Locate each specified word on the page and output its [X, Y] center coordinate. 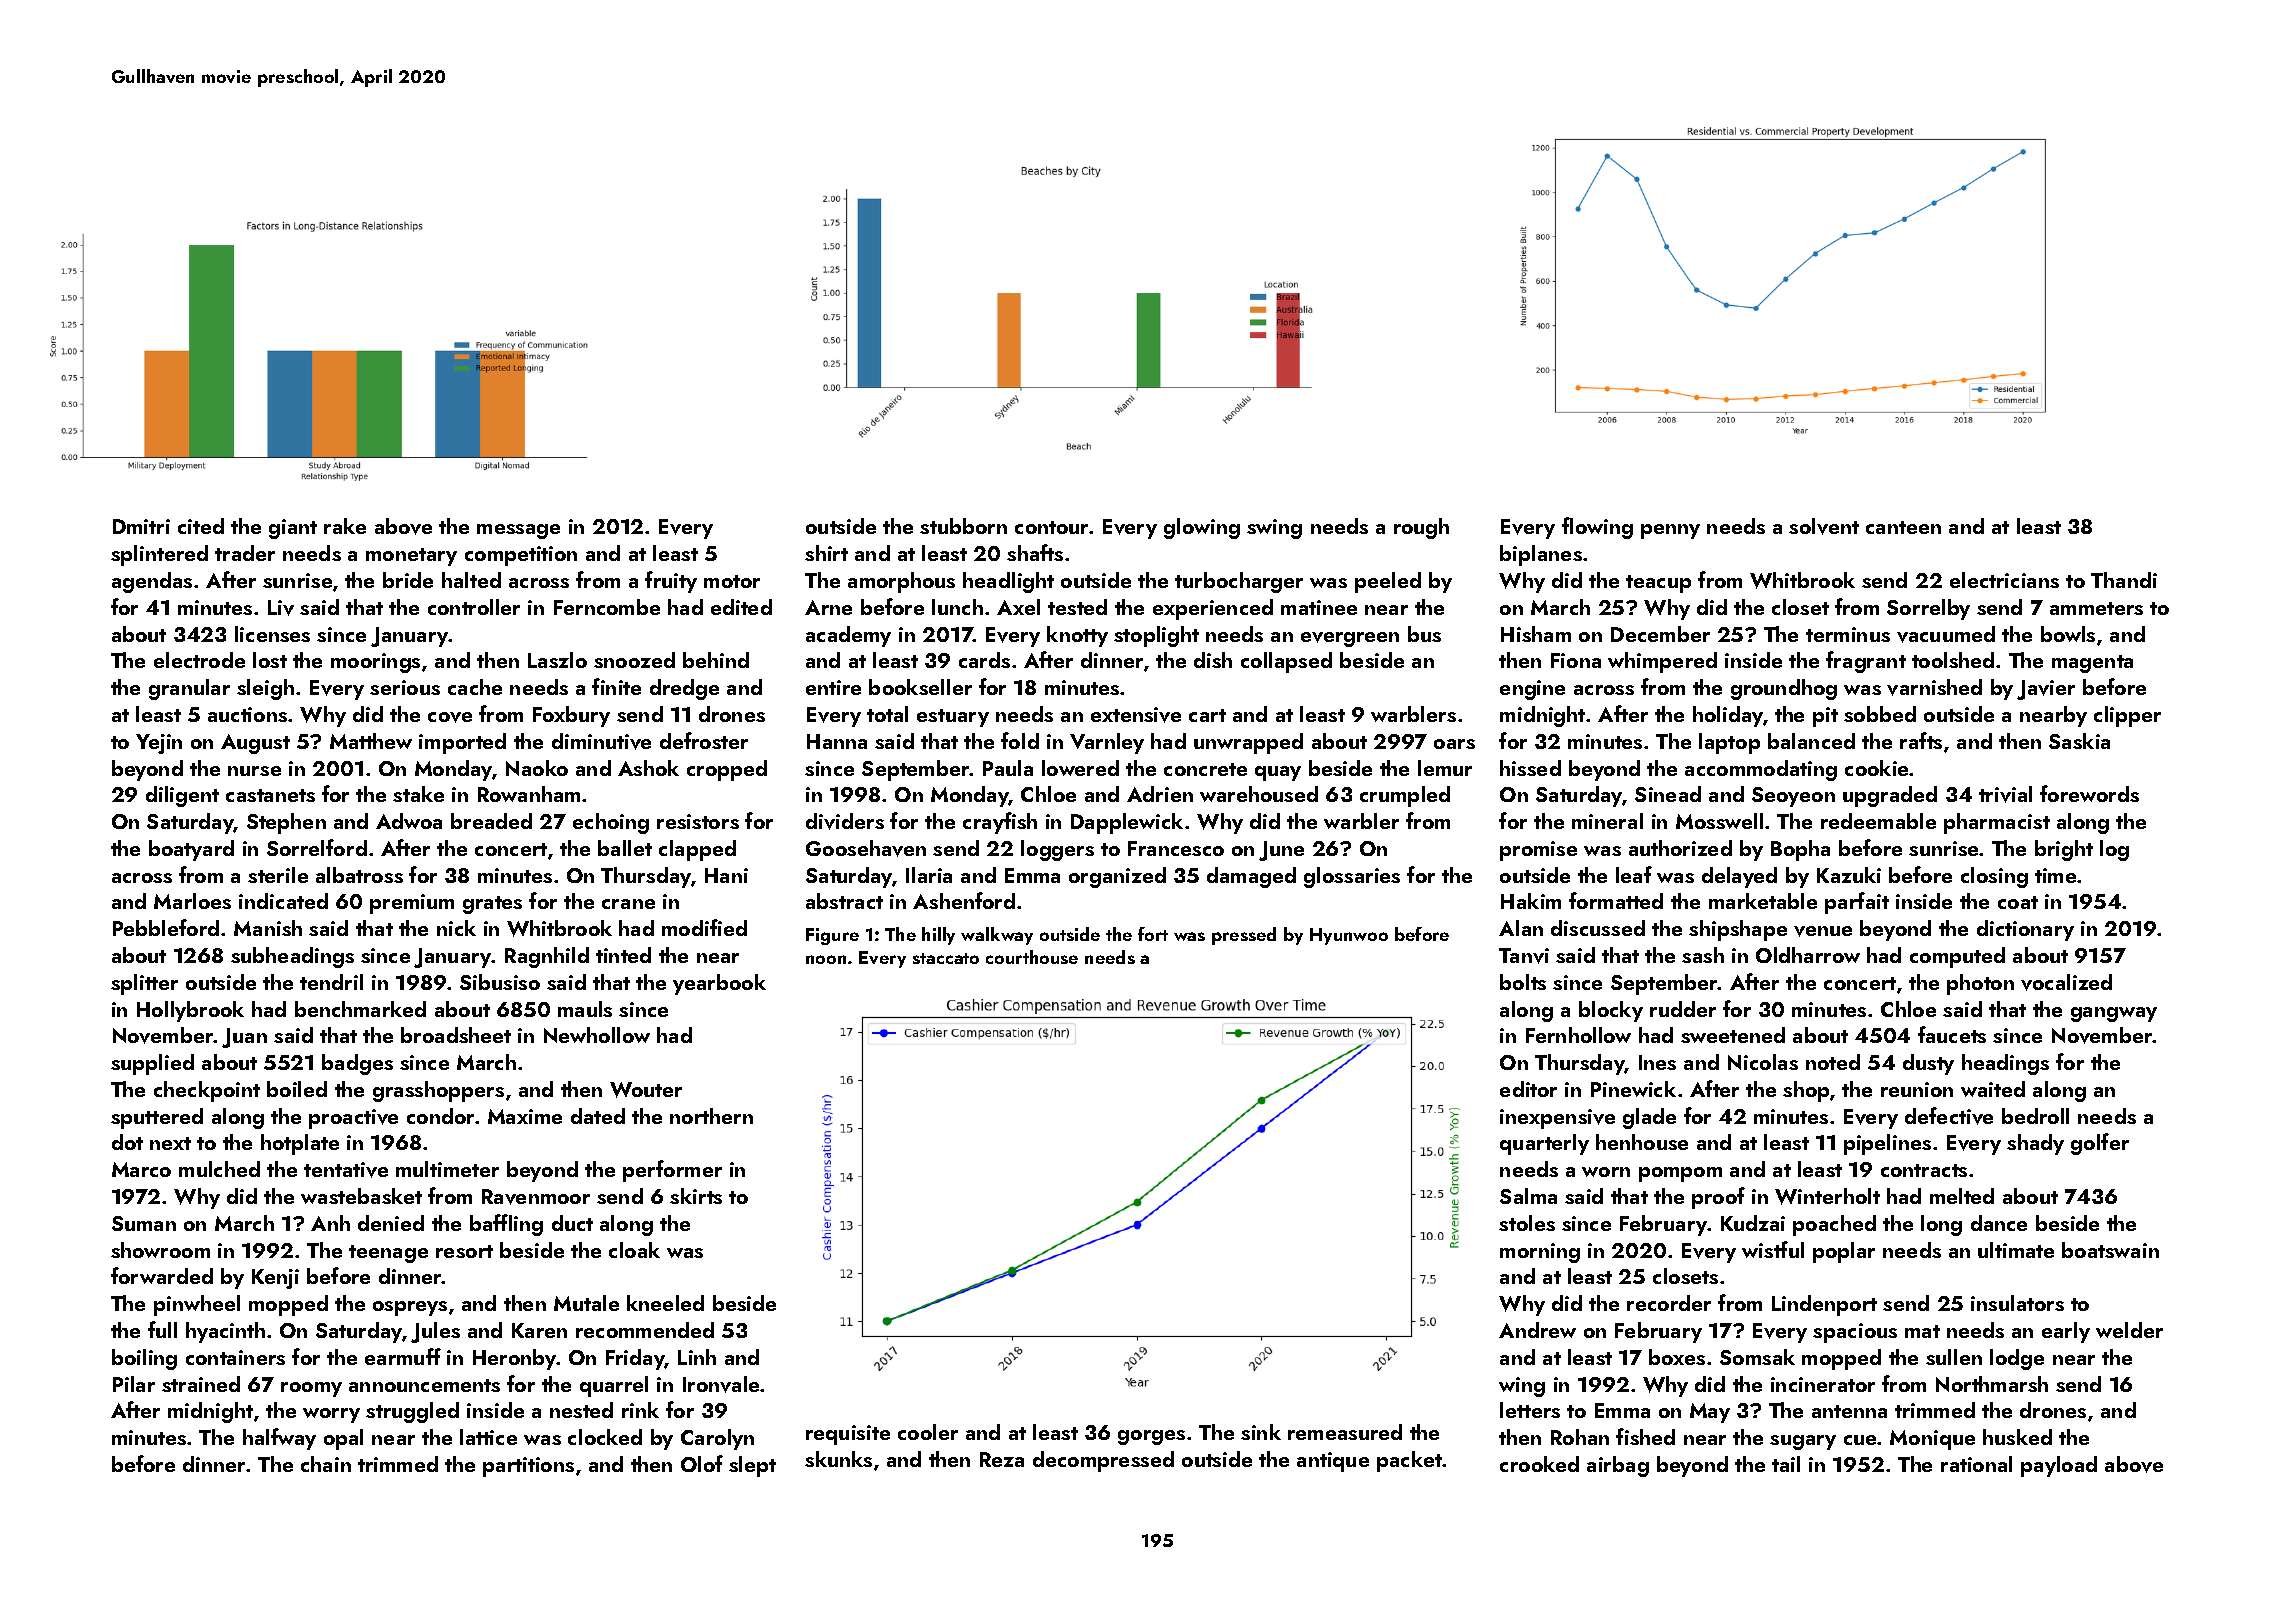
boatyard [191, 850]
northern [711, 1116]
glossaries [1352, 877]
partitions [528, 1467]
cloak [634, 1250]
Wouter [646, 1090]
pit [1825, 717]
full [162, 1329]
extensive [1136, 715]
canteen [1903, 527]
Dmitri [141, 526]
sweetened [1733, 1035]
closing [1994, 877]
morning [1540, 1253]
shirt [826, 553]
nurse [254, 771]
